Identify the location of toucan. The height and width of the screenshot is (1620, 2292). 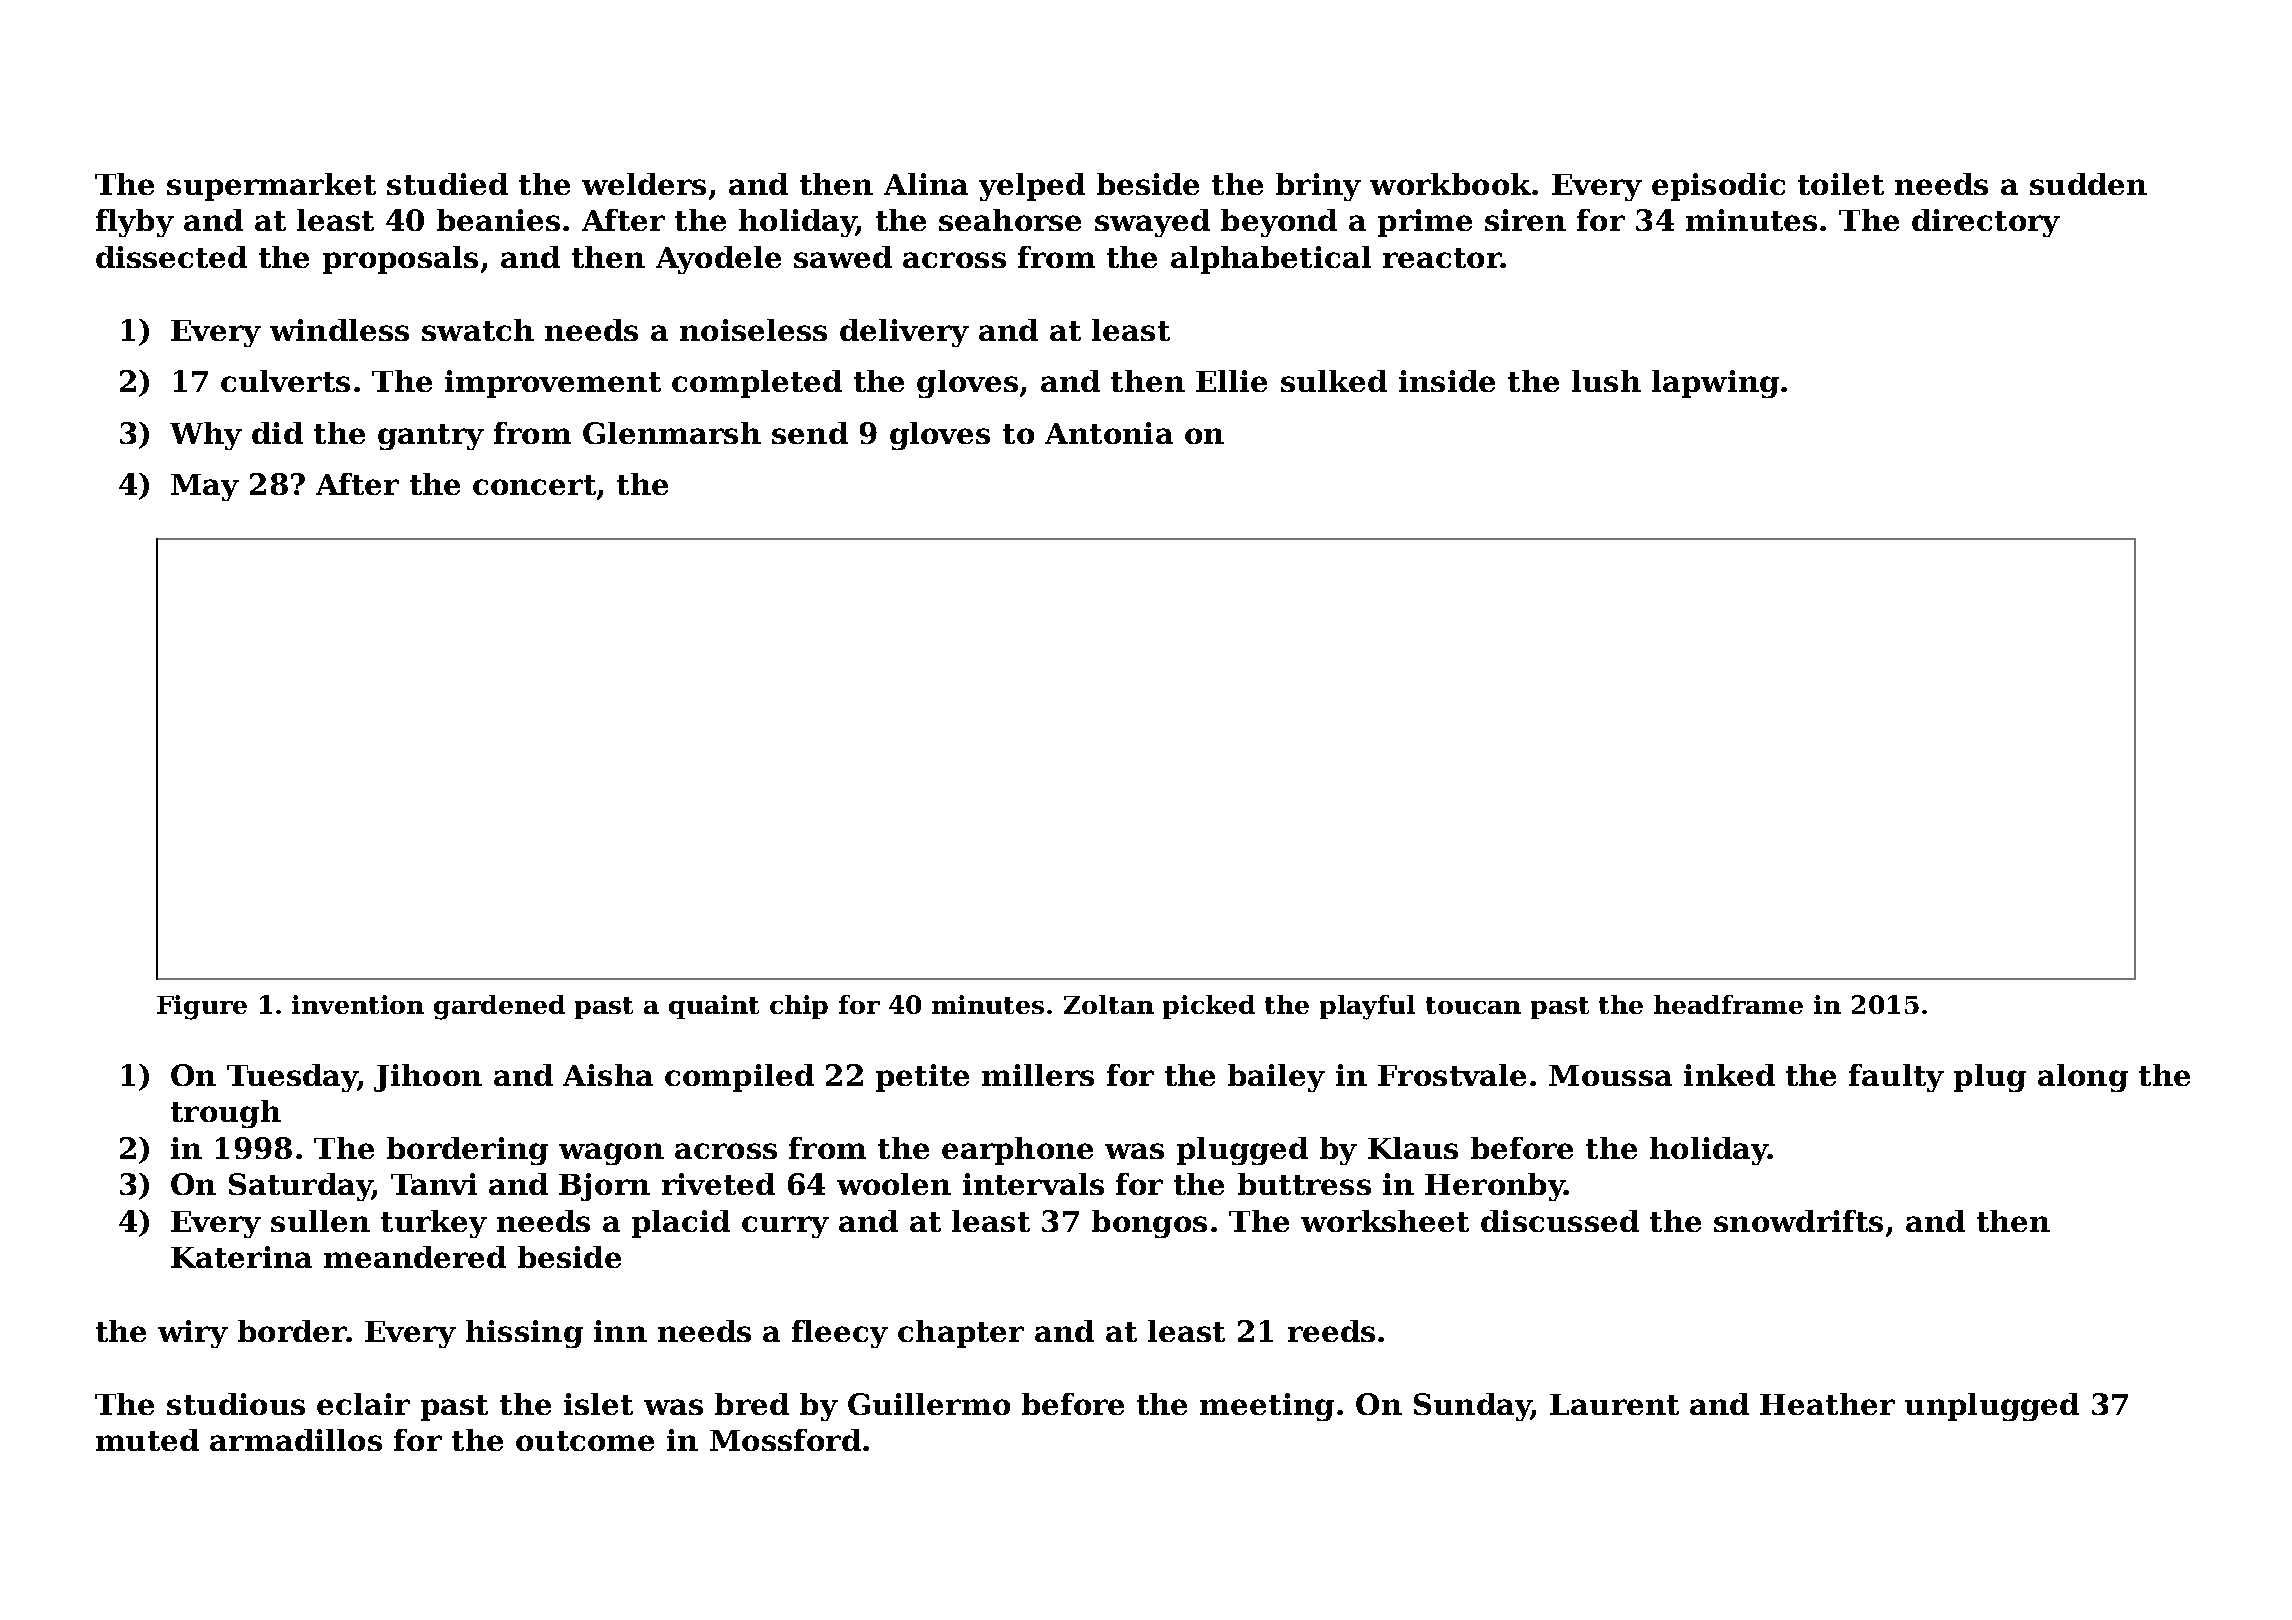
(1473, 1005).
